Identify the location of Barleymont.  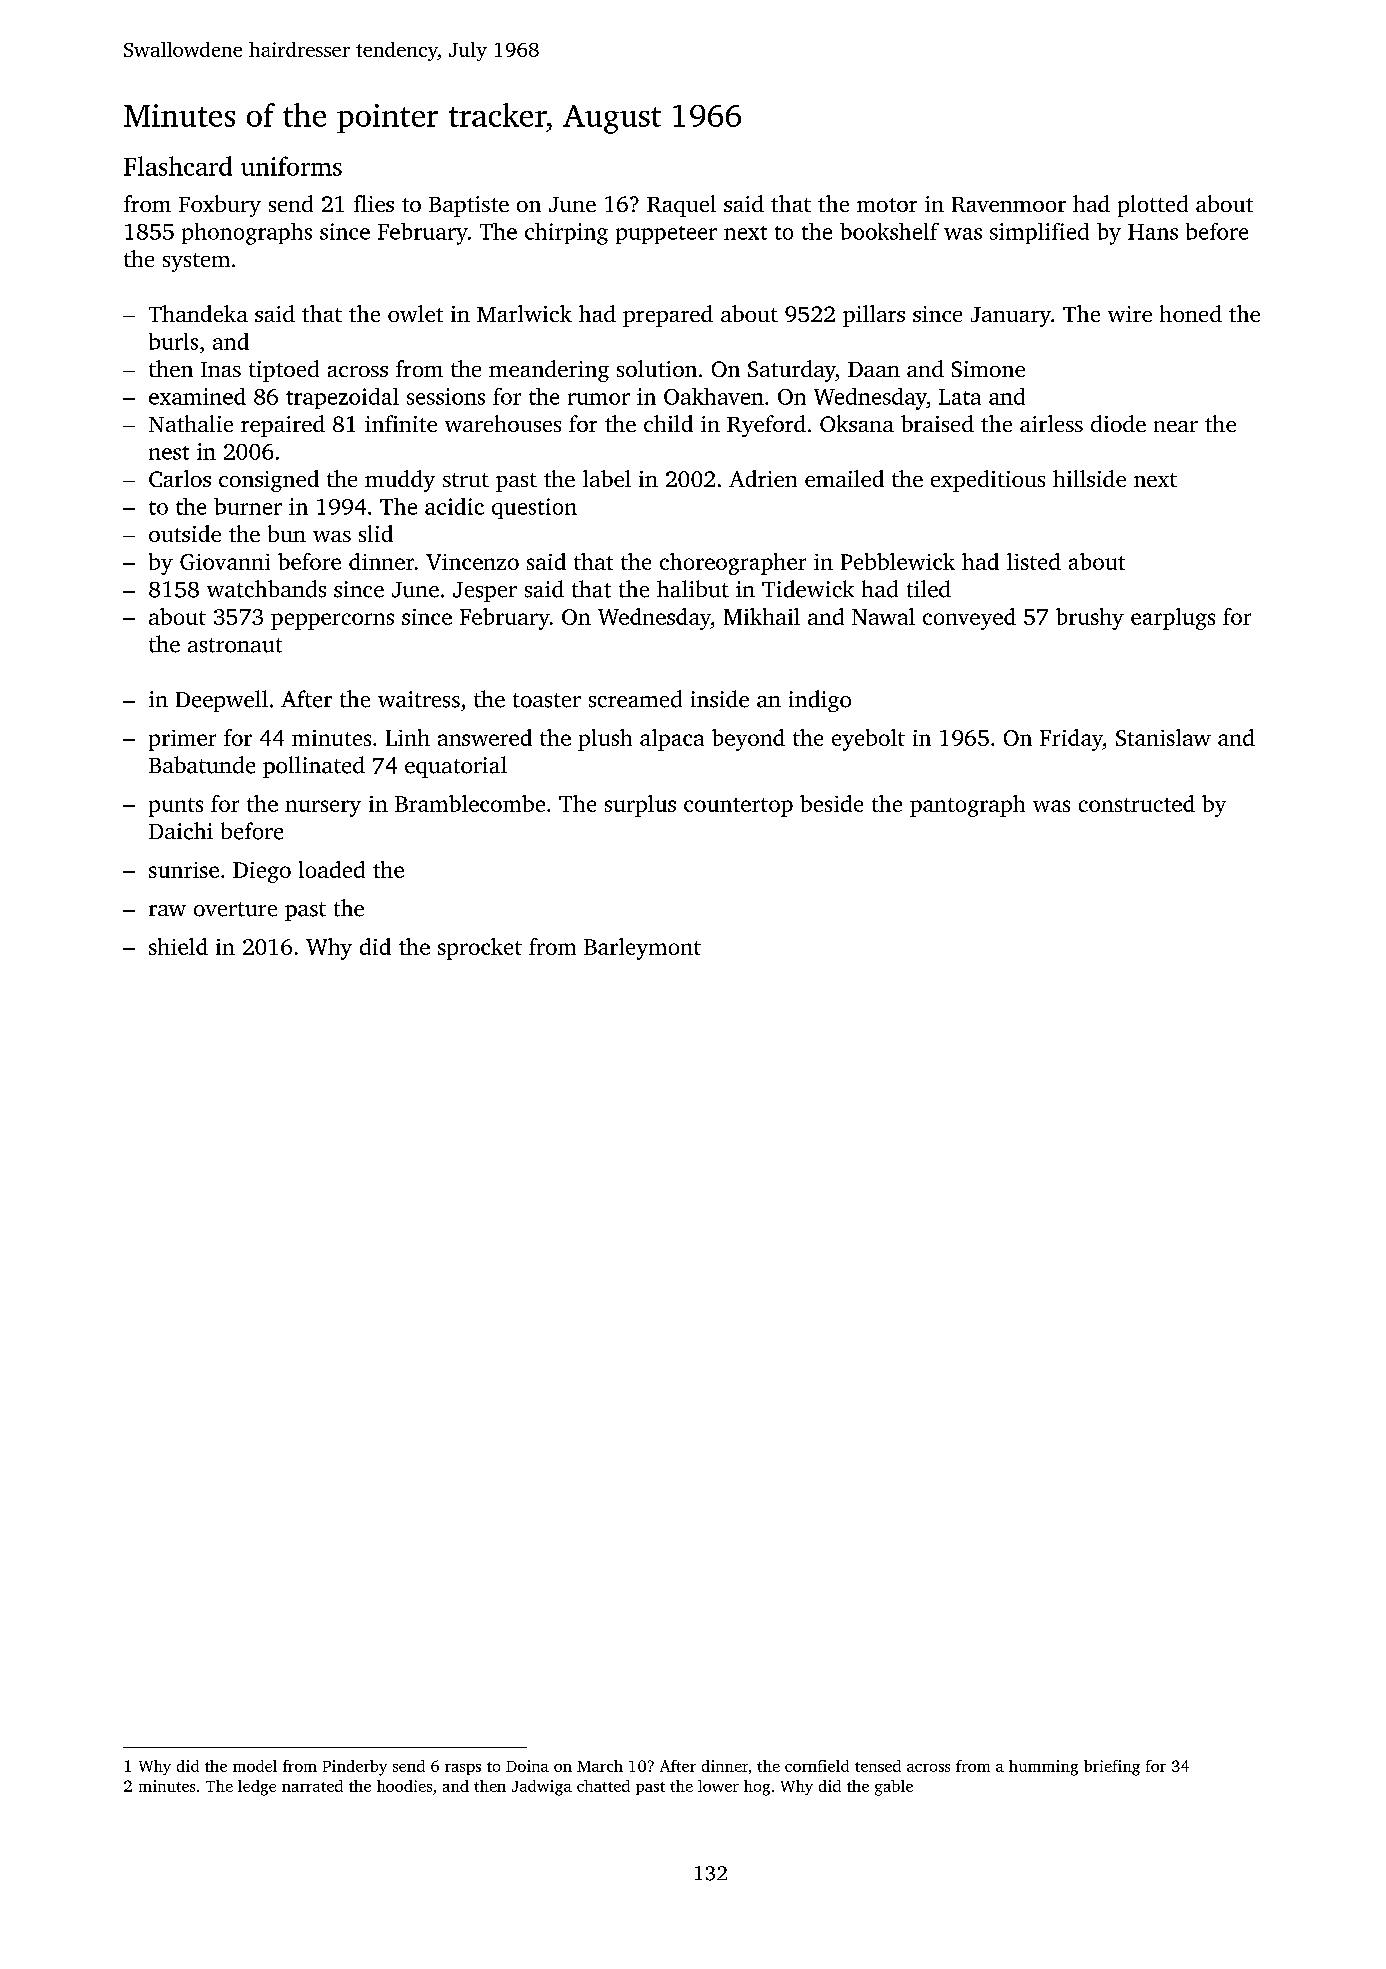
(642, 949).
